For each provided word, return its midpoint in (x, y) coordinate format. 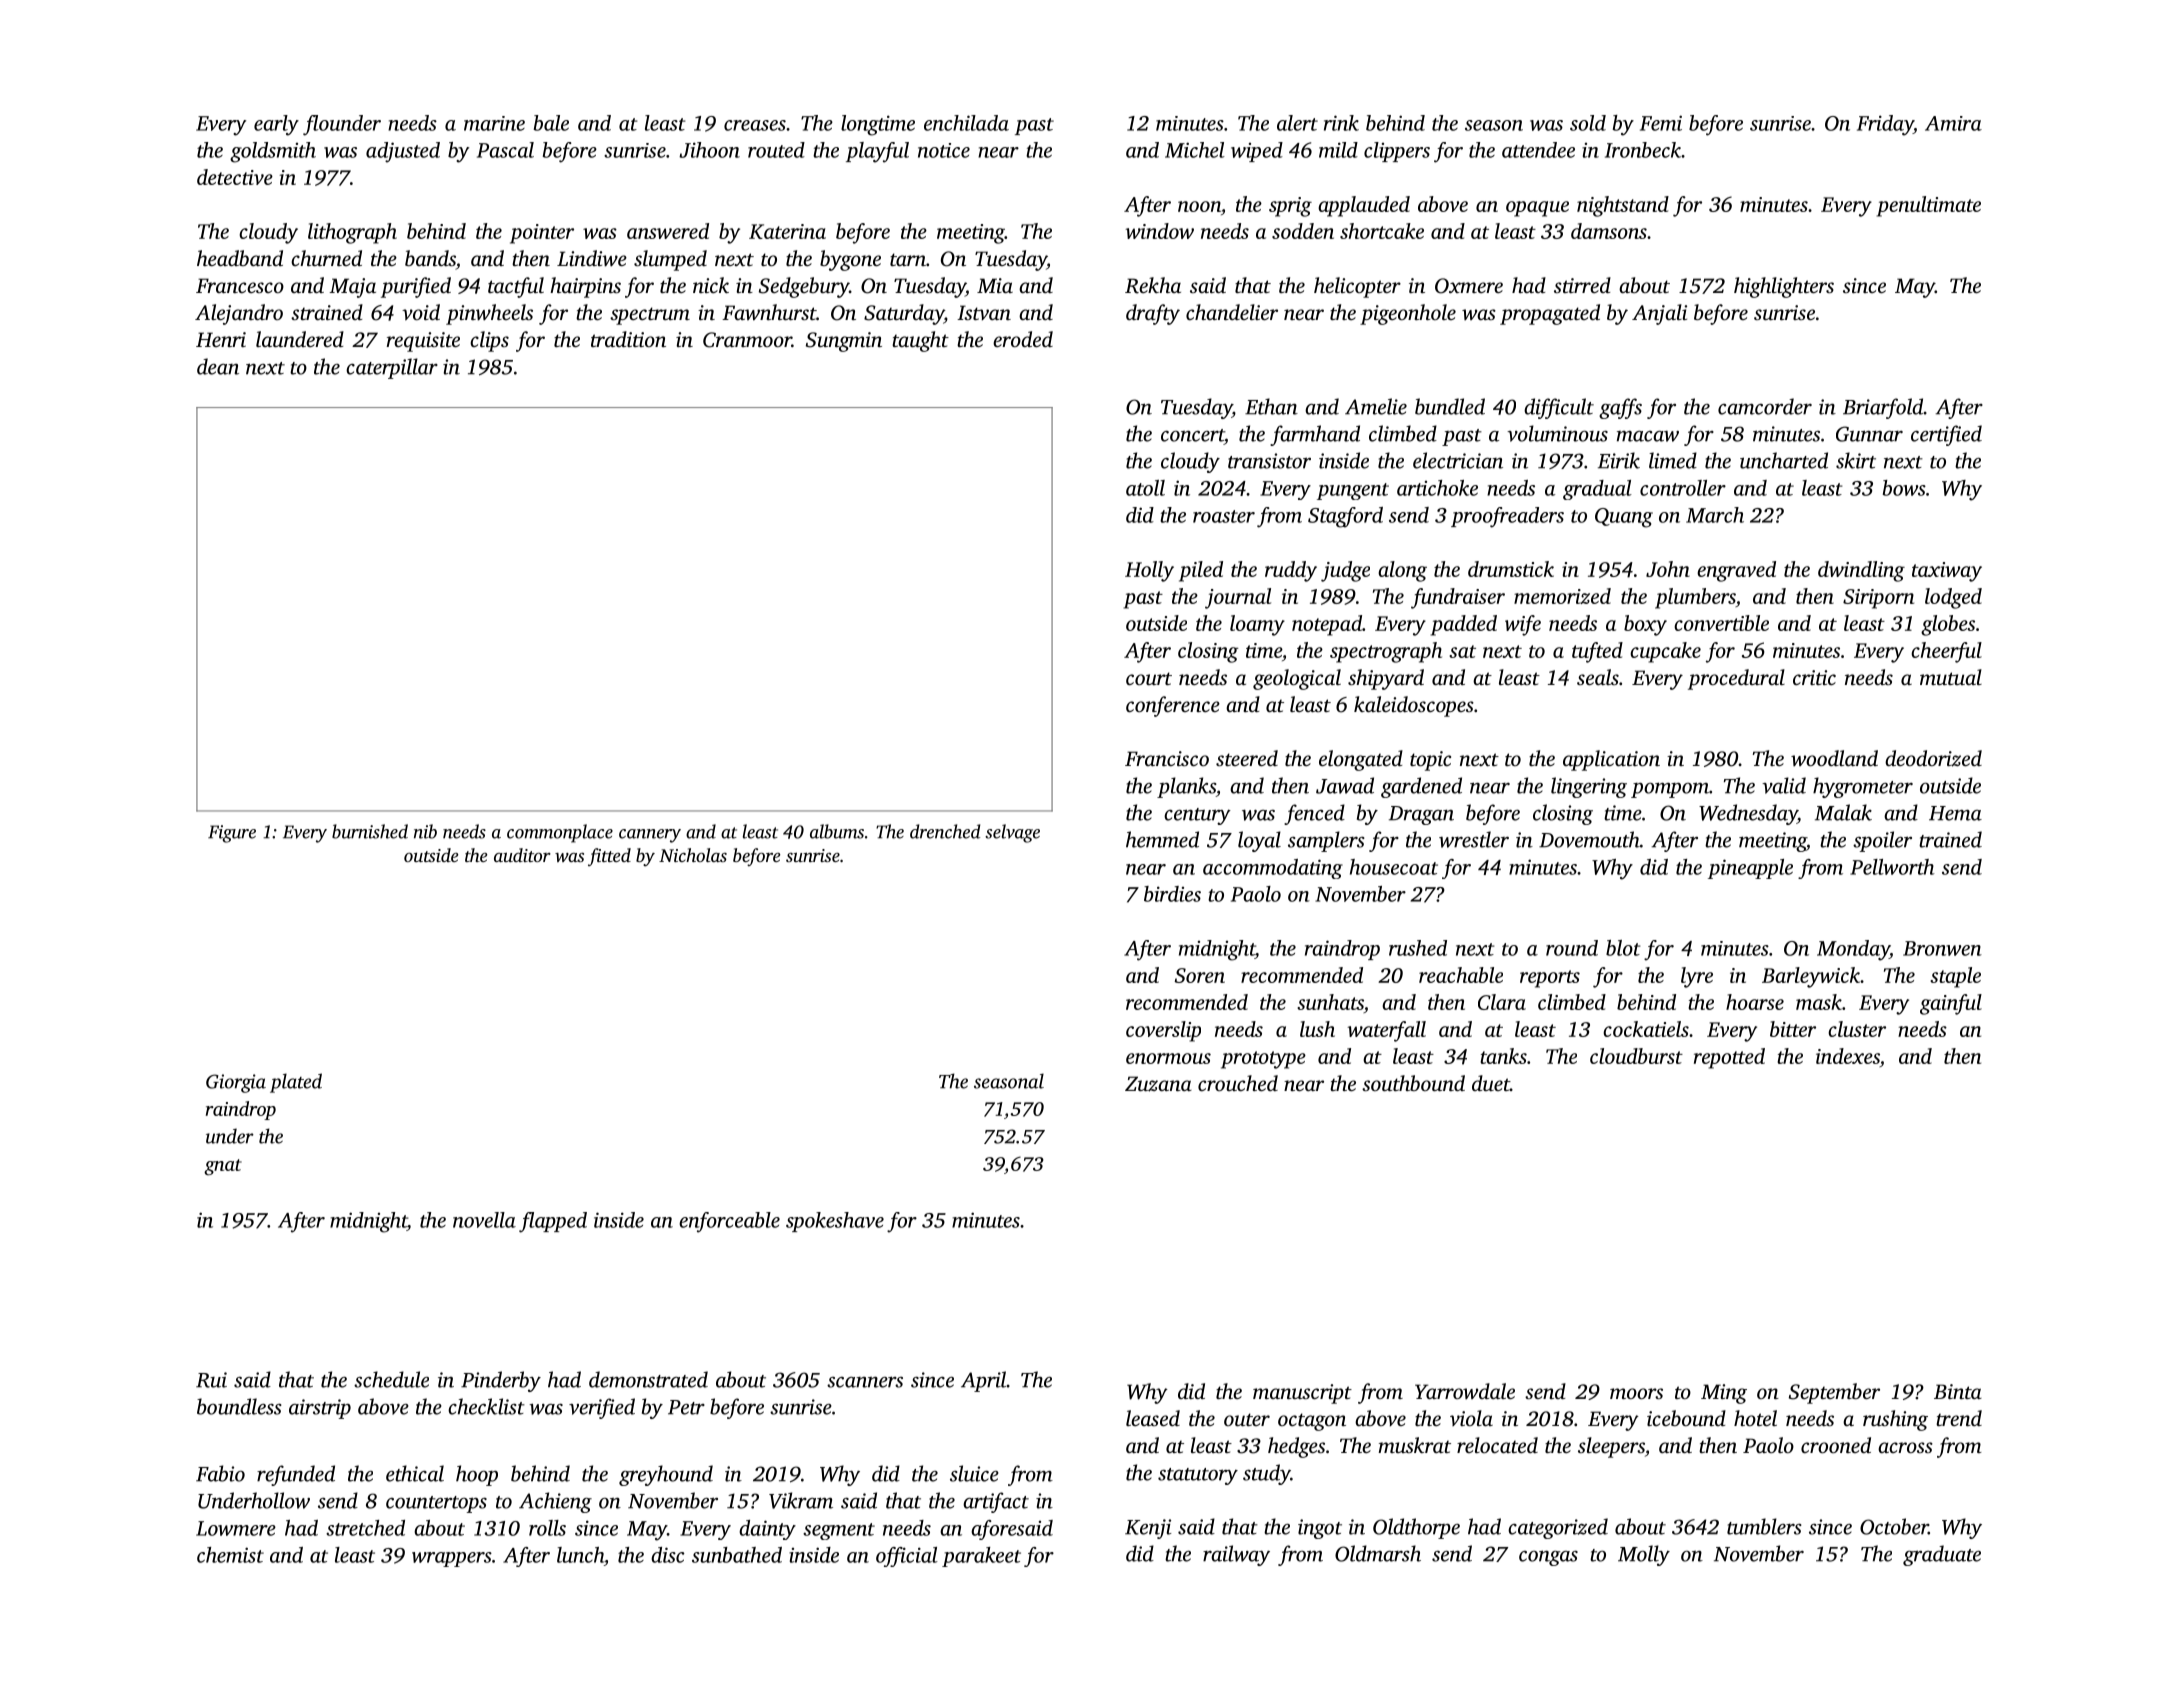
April (983, 1381)
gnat (223, 1167)
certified (1946, 435)
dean (218, 366)
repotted (1729, 1058)
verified (602, 1408)
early (276, 125)
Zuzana (1158, 1084)
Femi (1661, 123)
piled (1201, 571)
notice (944, 150)
